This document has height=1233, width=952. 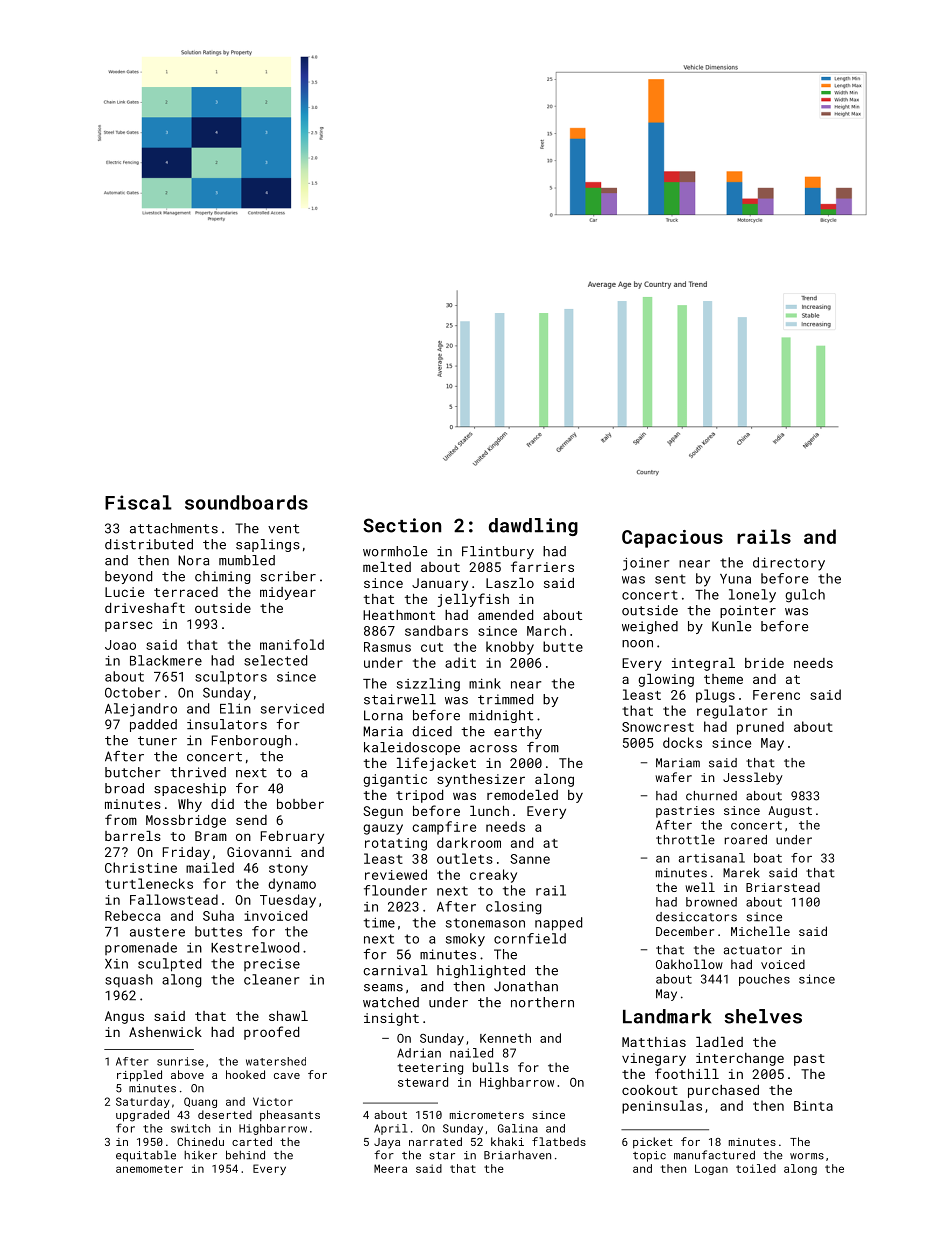 What do you see at coordinates (149, 1169) in the document?
I see `anemometer` at bounding box center [149, 1169].
